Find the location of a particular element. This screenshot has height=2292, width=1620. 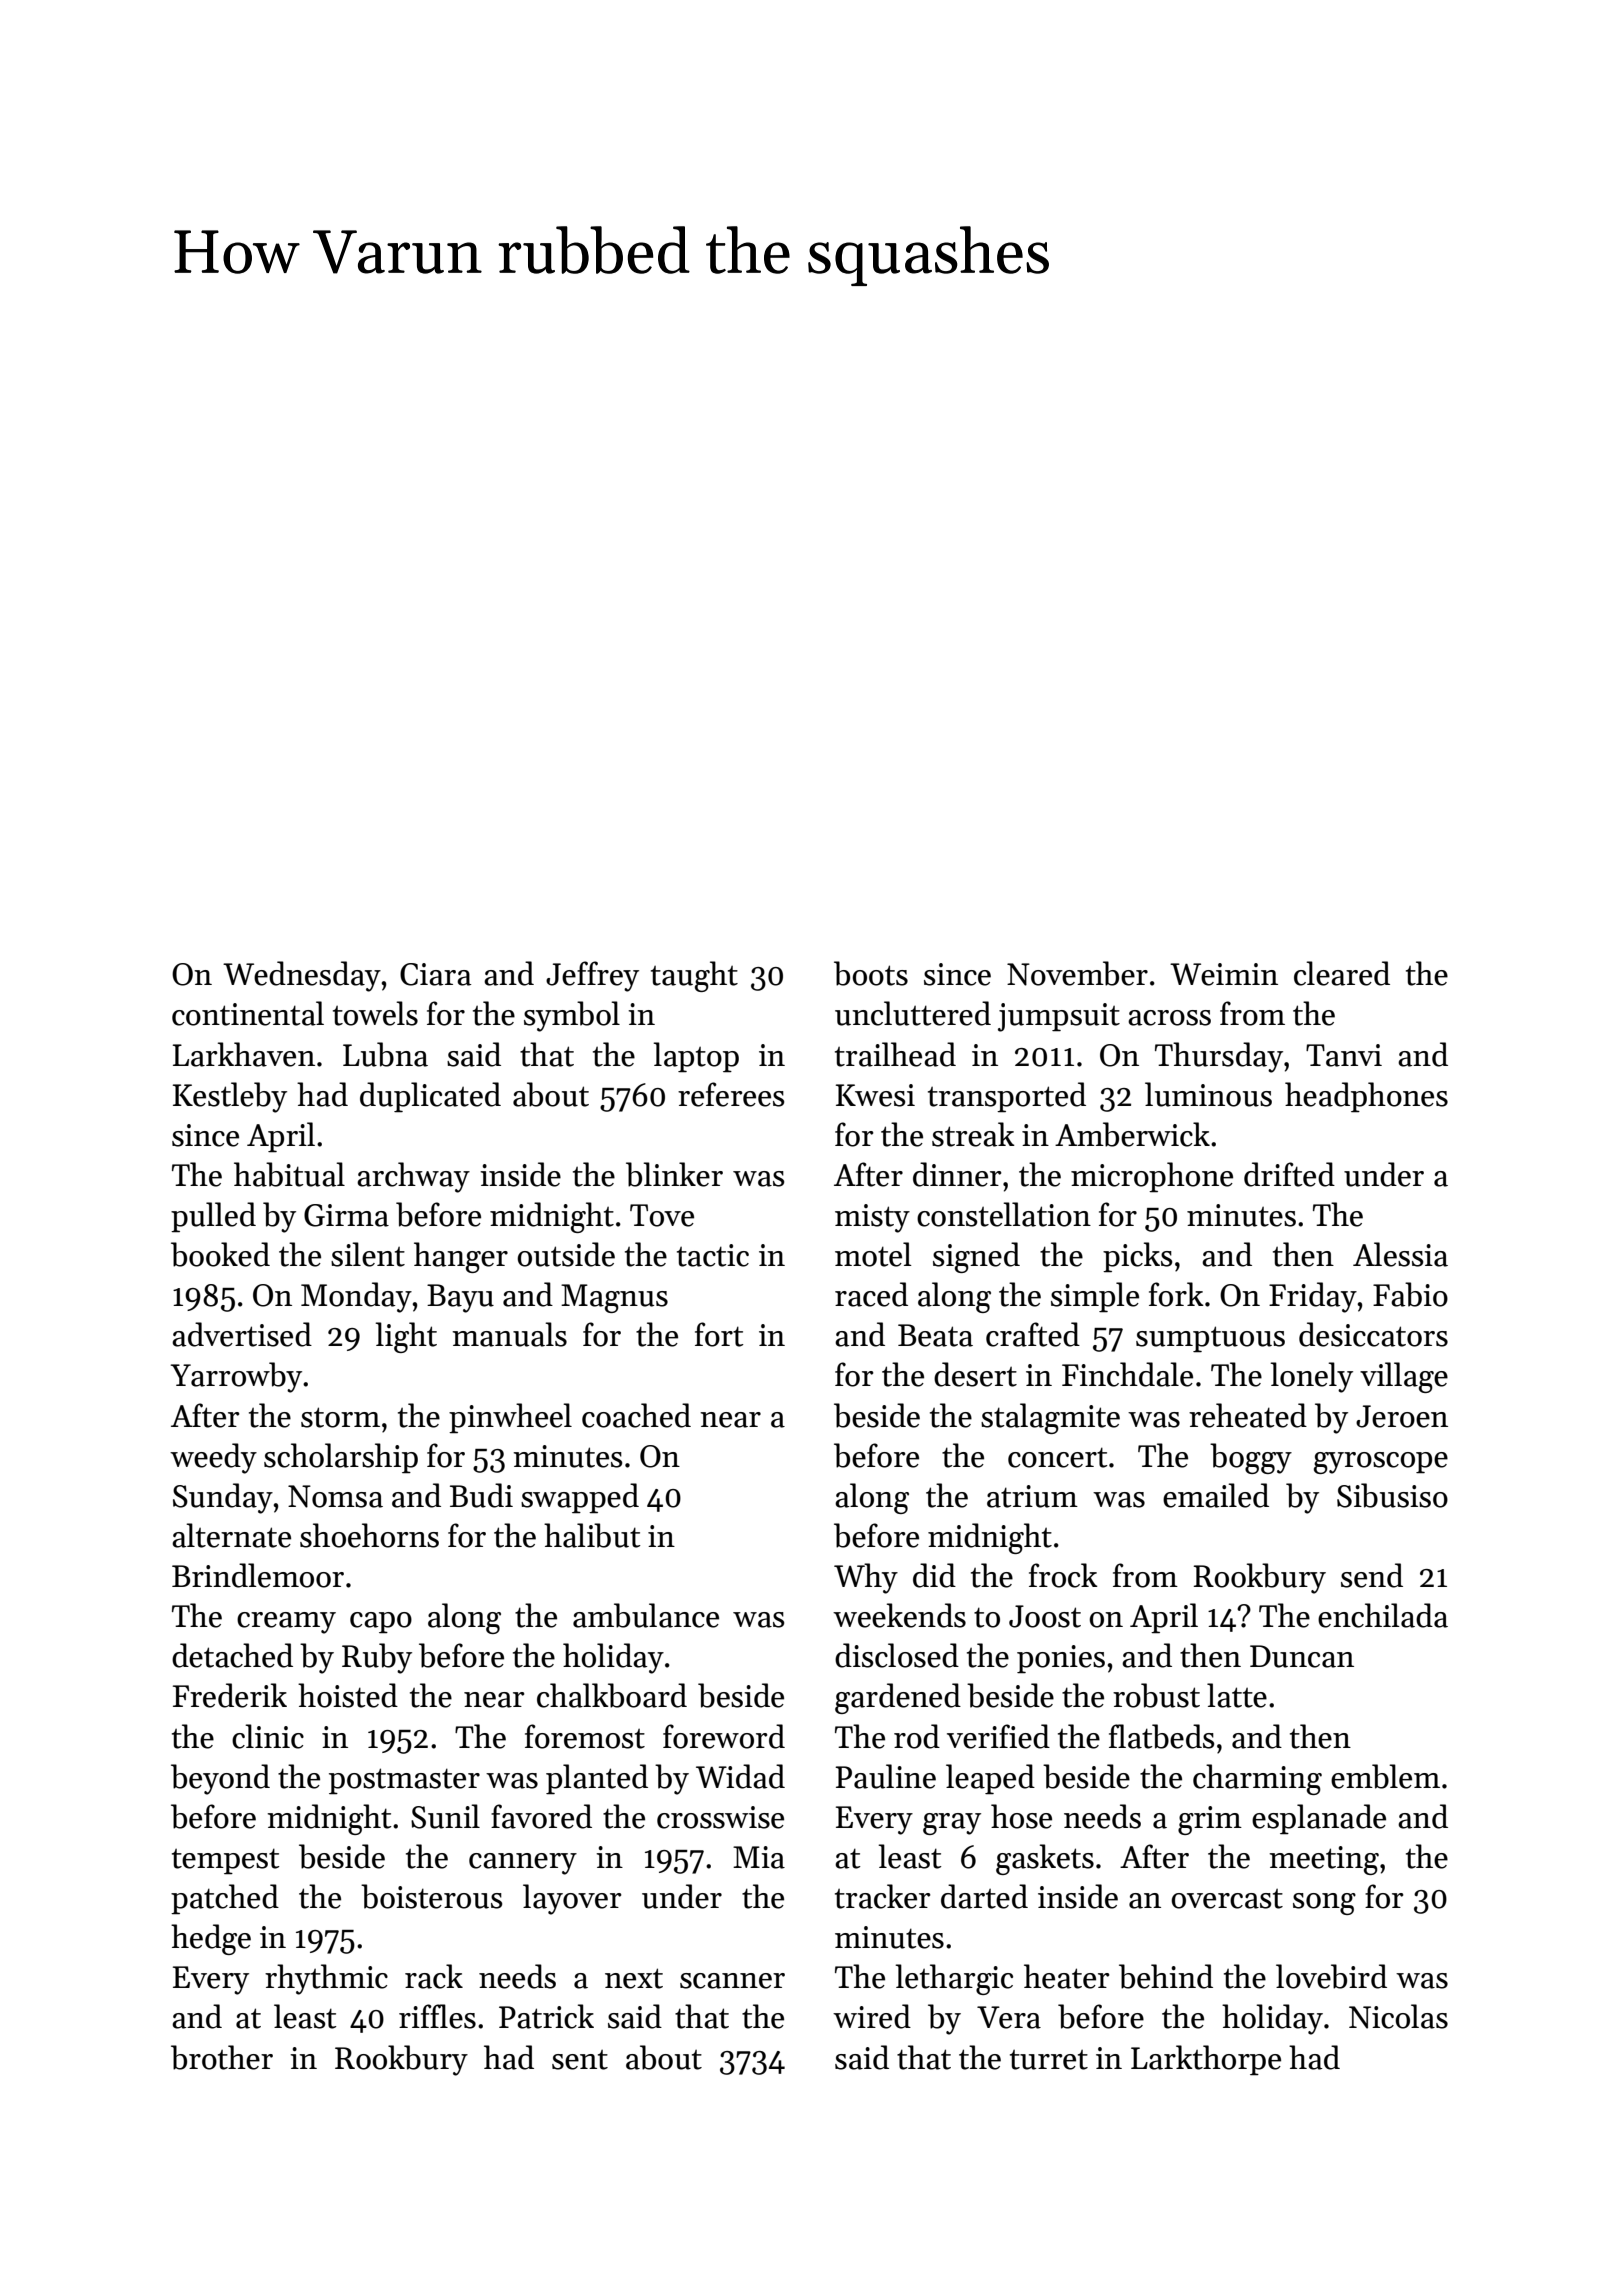

emailed is located at coordinates (1216, 1495).
